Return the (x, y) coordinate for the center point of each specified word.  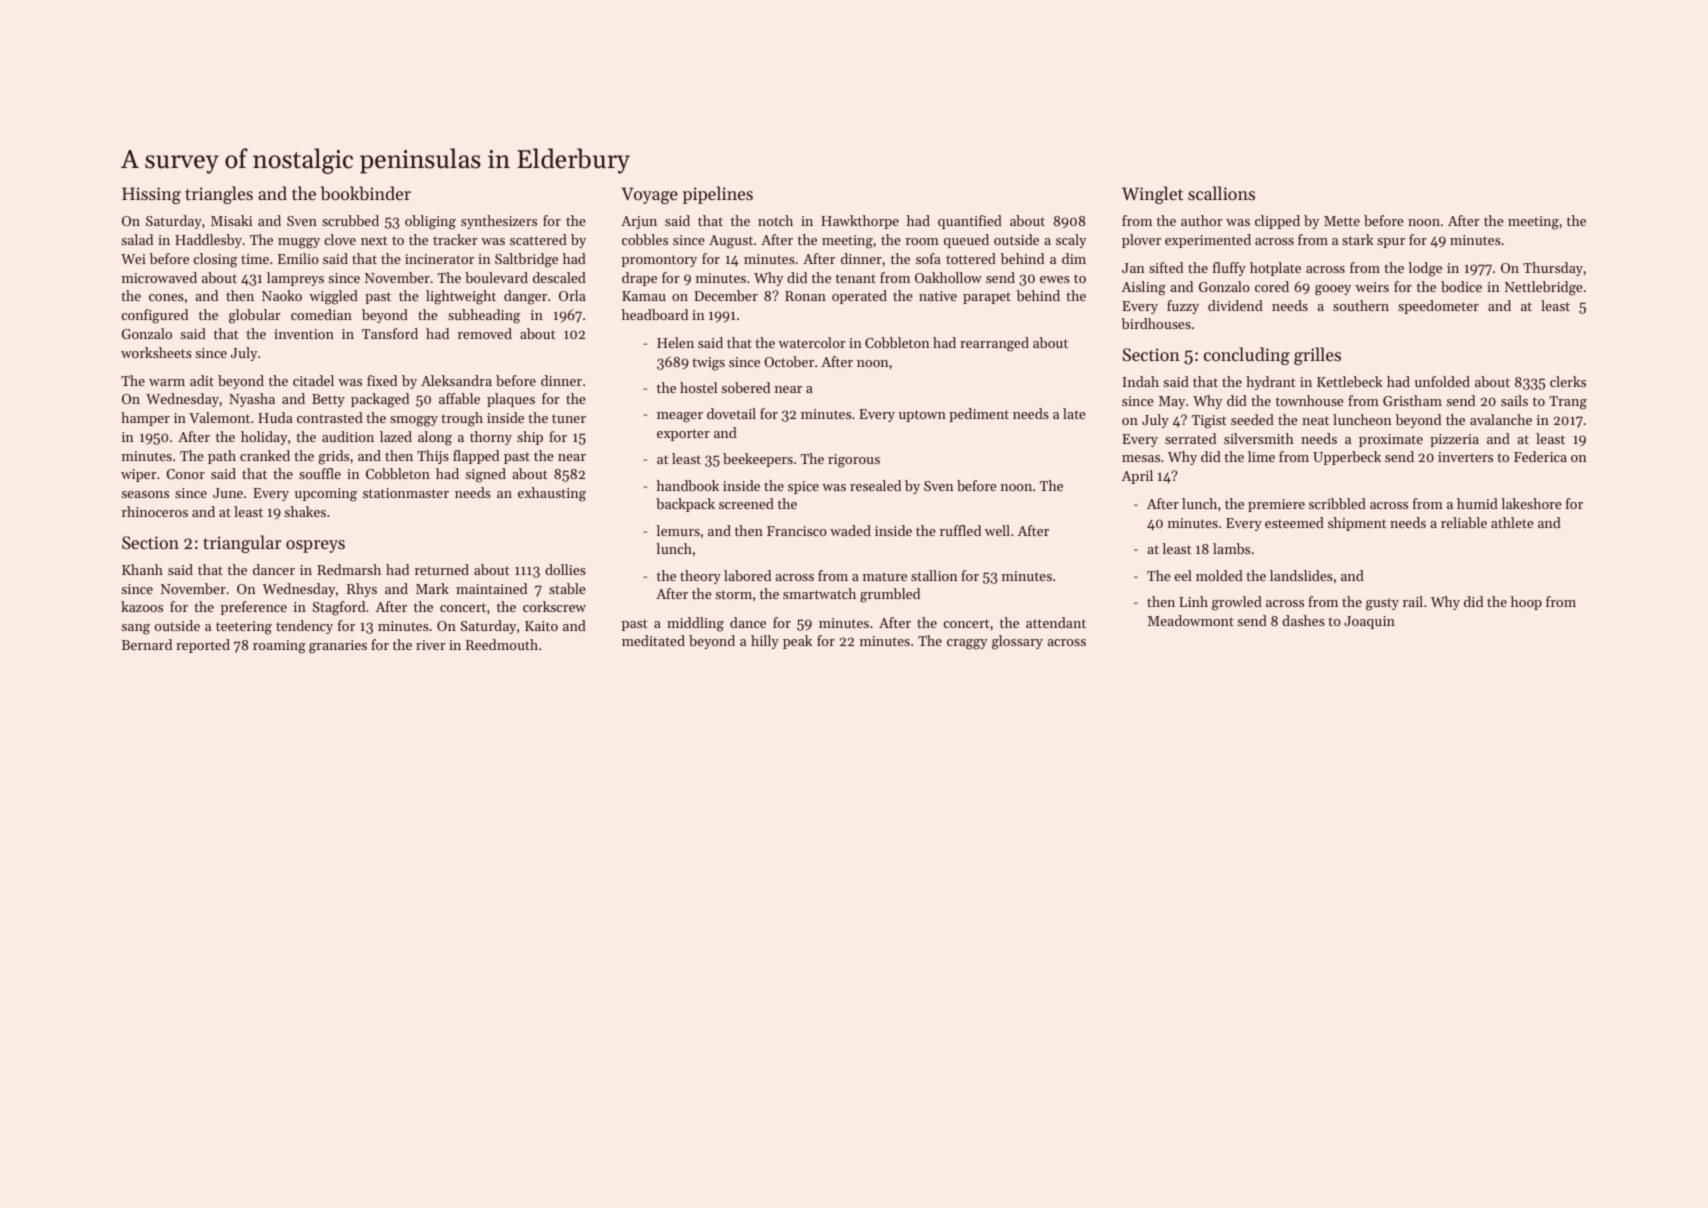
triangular (242, 544)
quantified (970, 222)
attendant (1056, 622)
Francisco (797, 531)
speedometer (1438, 307)
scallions (1221, 193)
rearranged (994, 344)
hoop (1526, 603)
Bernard (147, 644)
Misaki (231, 220)
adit (202, 380)
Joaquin (1369, 622)
